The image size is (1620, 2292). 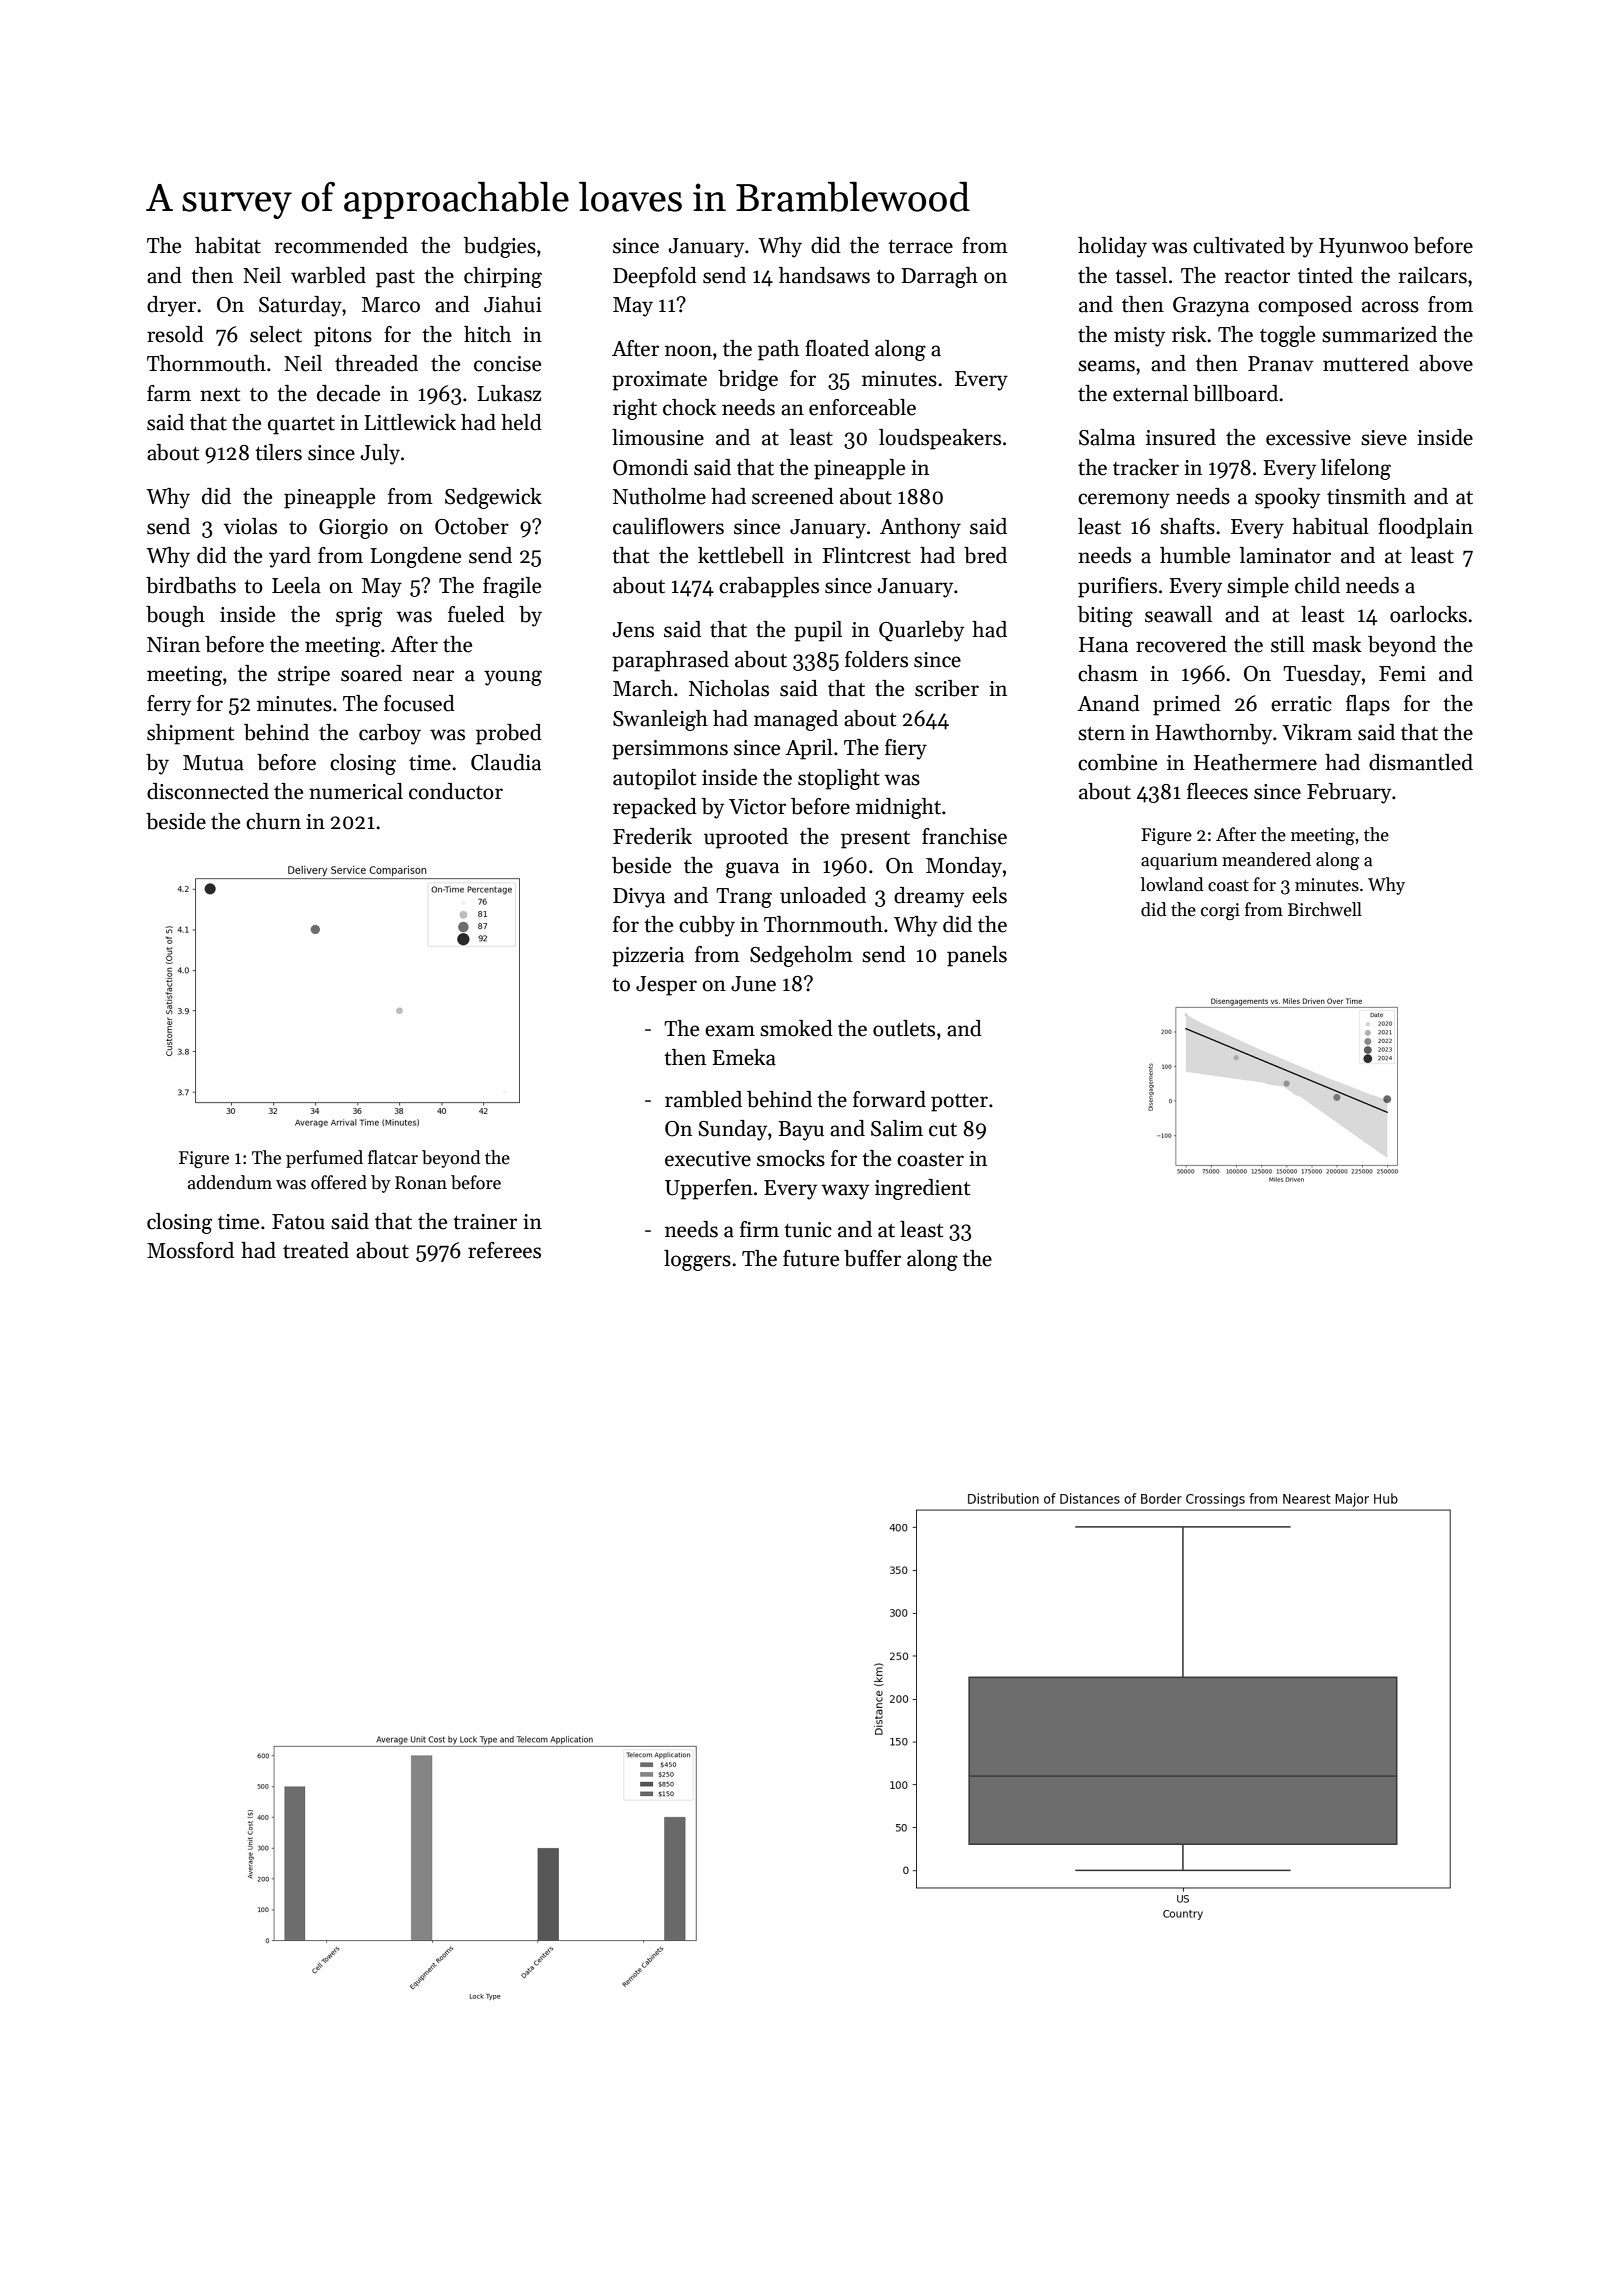 I want to click on railcars, so click(x=1433, y=275).
